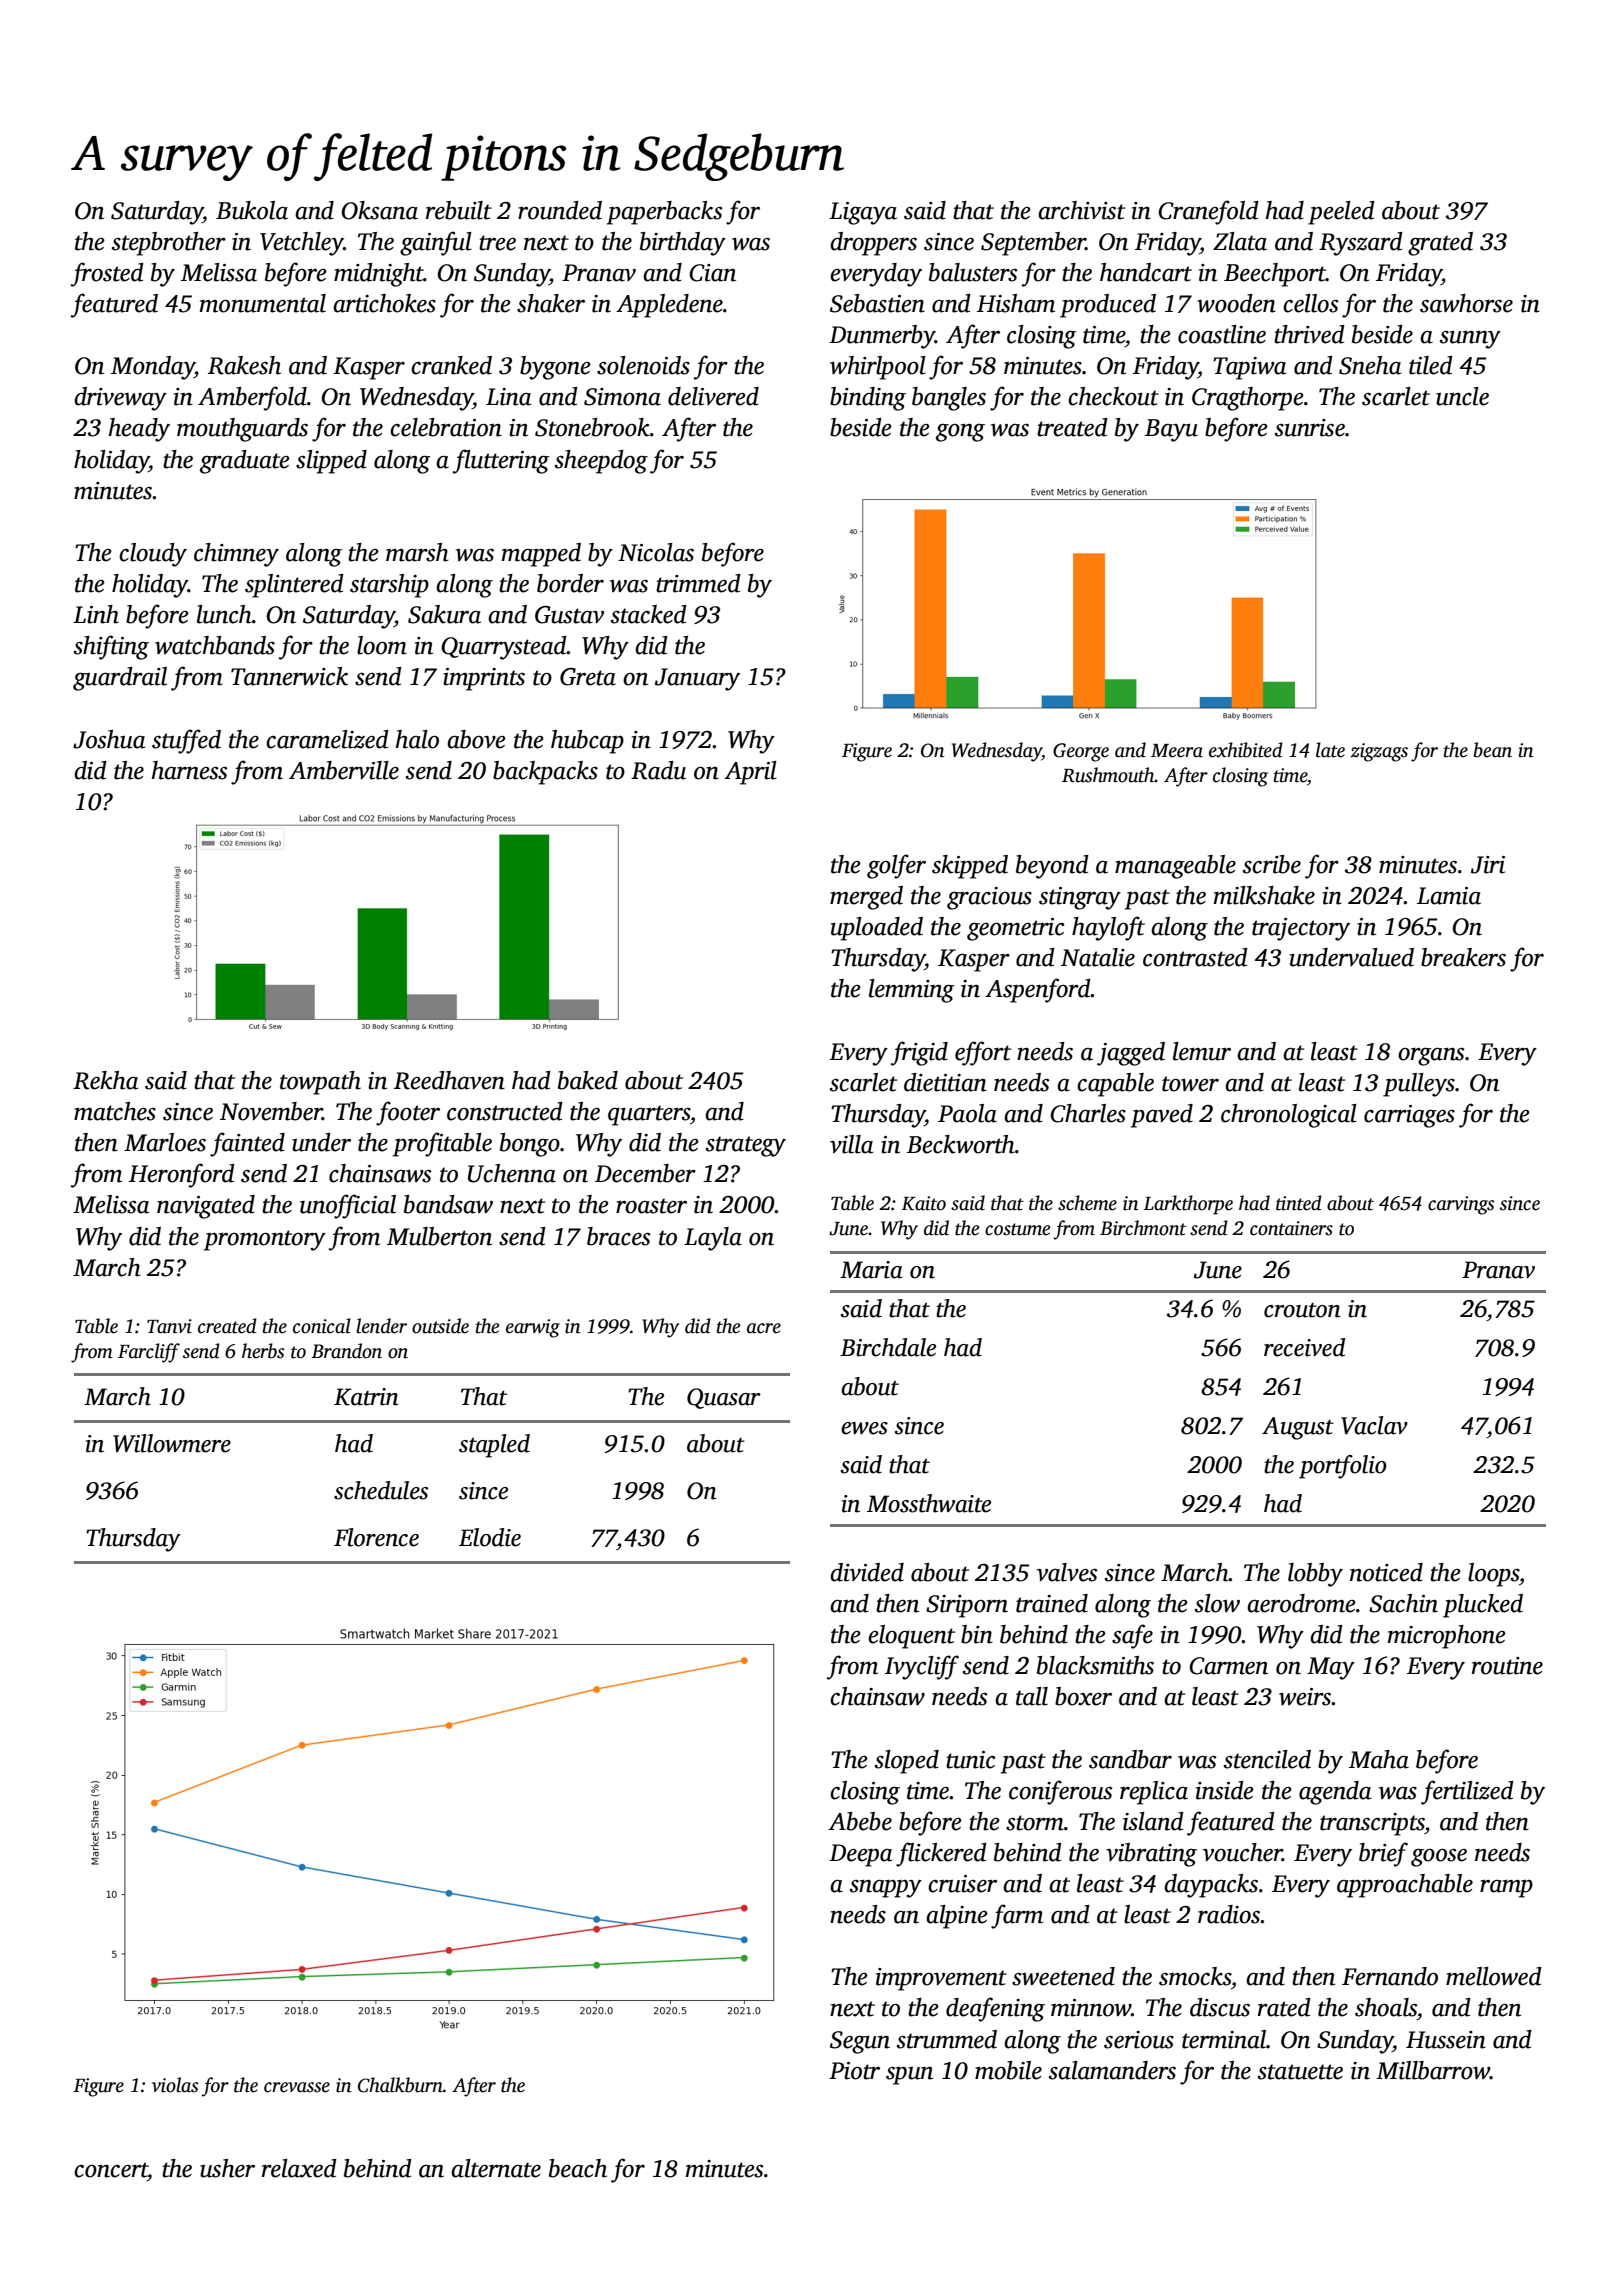 The height and width of the page is (2292, 1620). I want to click on Farcliff, so click(149, 1353).
